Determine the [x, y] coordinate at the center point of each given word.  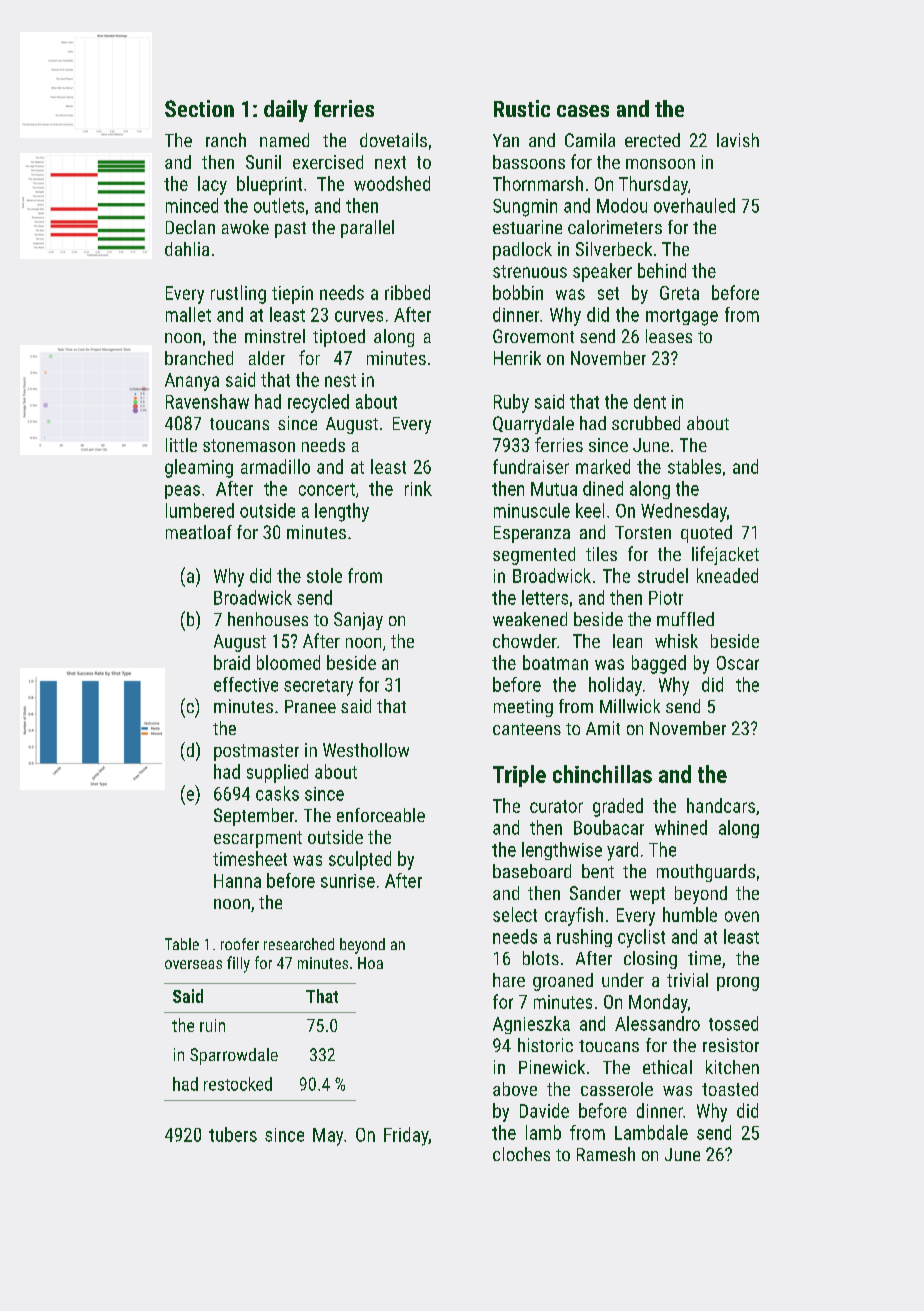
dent [650, 401]
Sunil [263, 162]
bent [598, 871]
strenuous [530, 271]
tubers [233, 1134]
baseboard [532, 871]
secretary [318, 687]
